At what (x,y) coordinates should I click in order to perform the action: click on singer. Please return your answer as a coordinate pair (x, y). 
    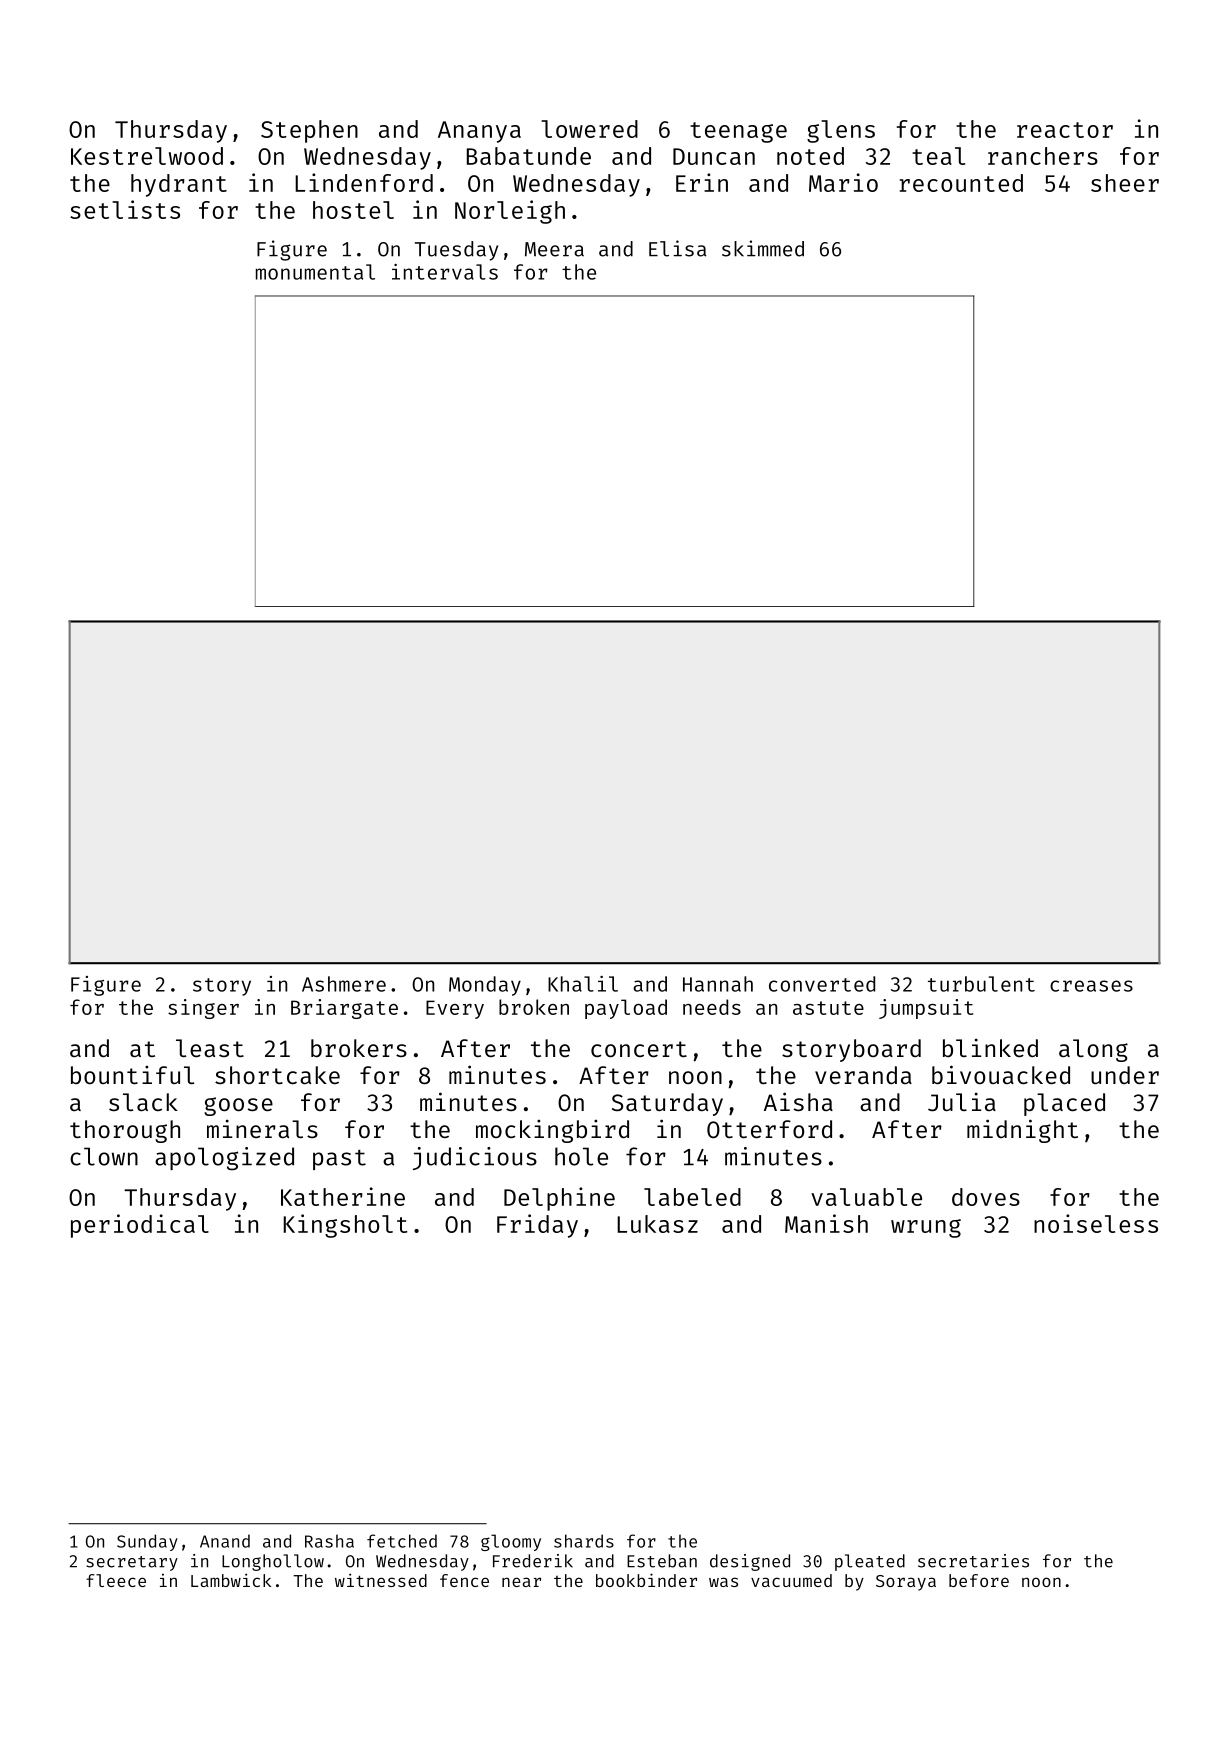
    Looking at the image, I should click on (203, 1009).
